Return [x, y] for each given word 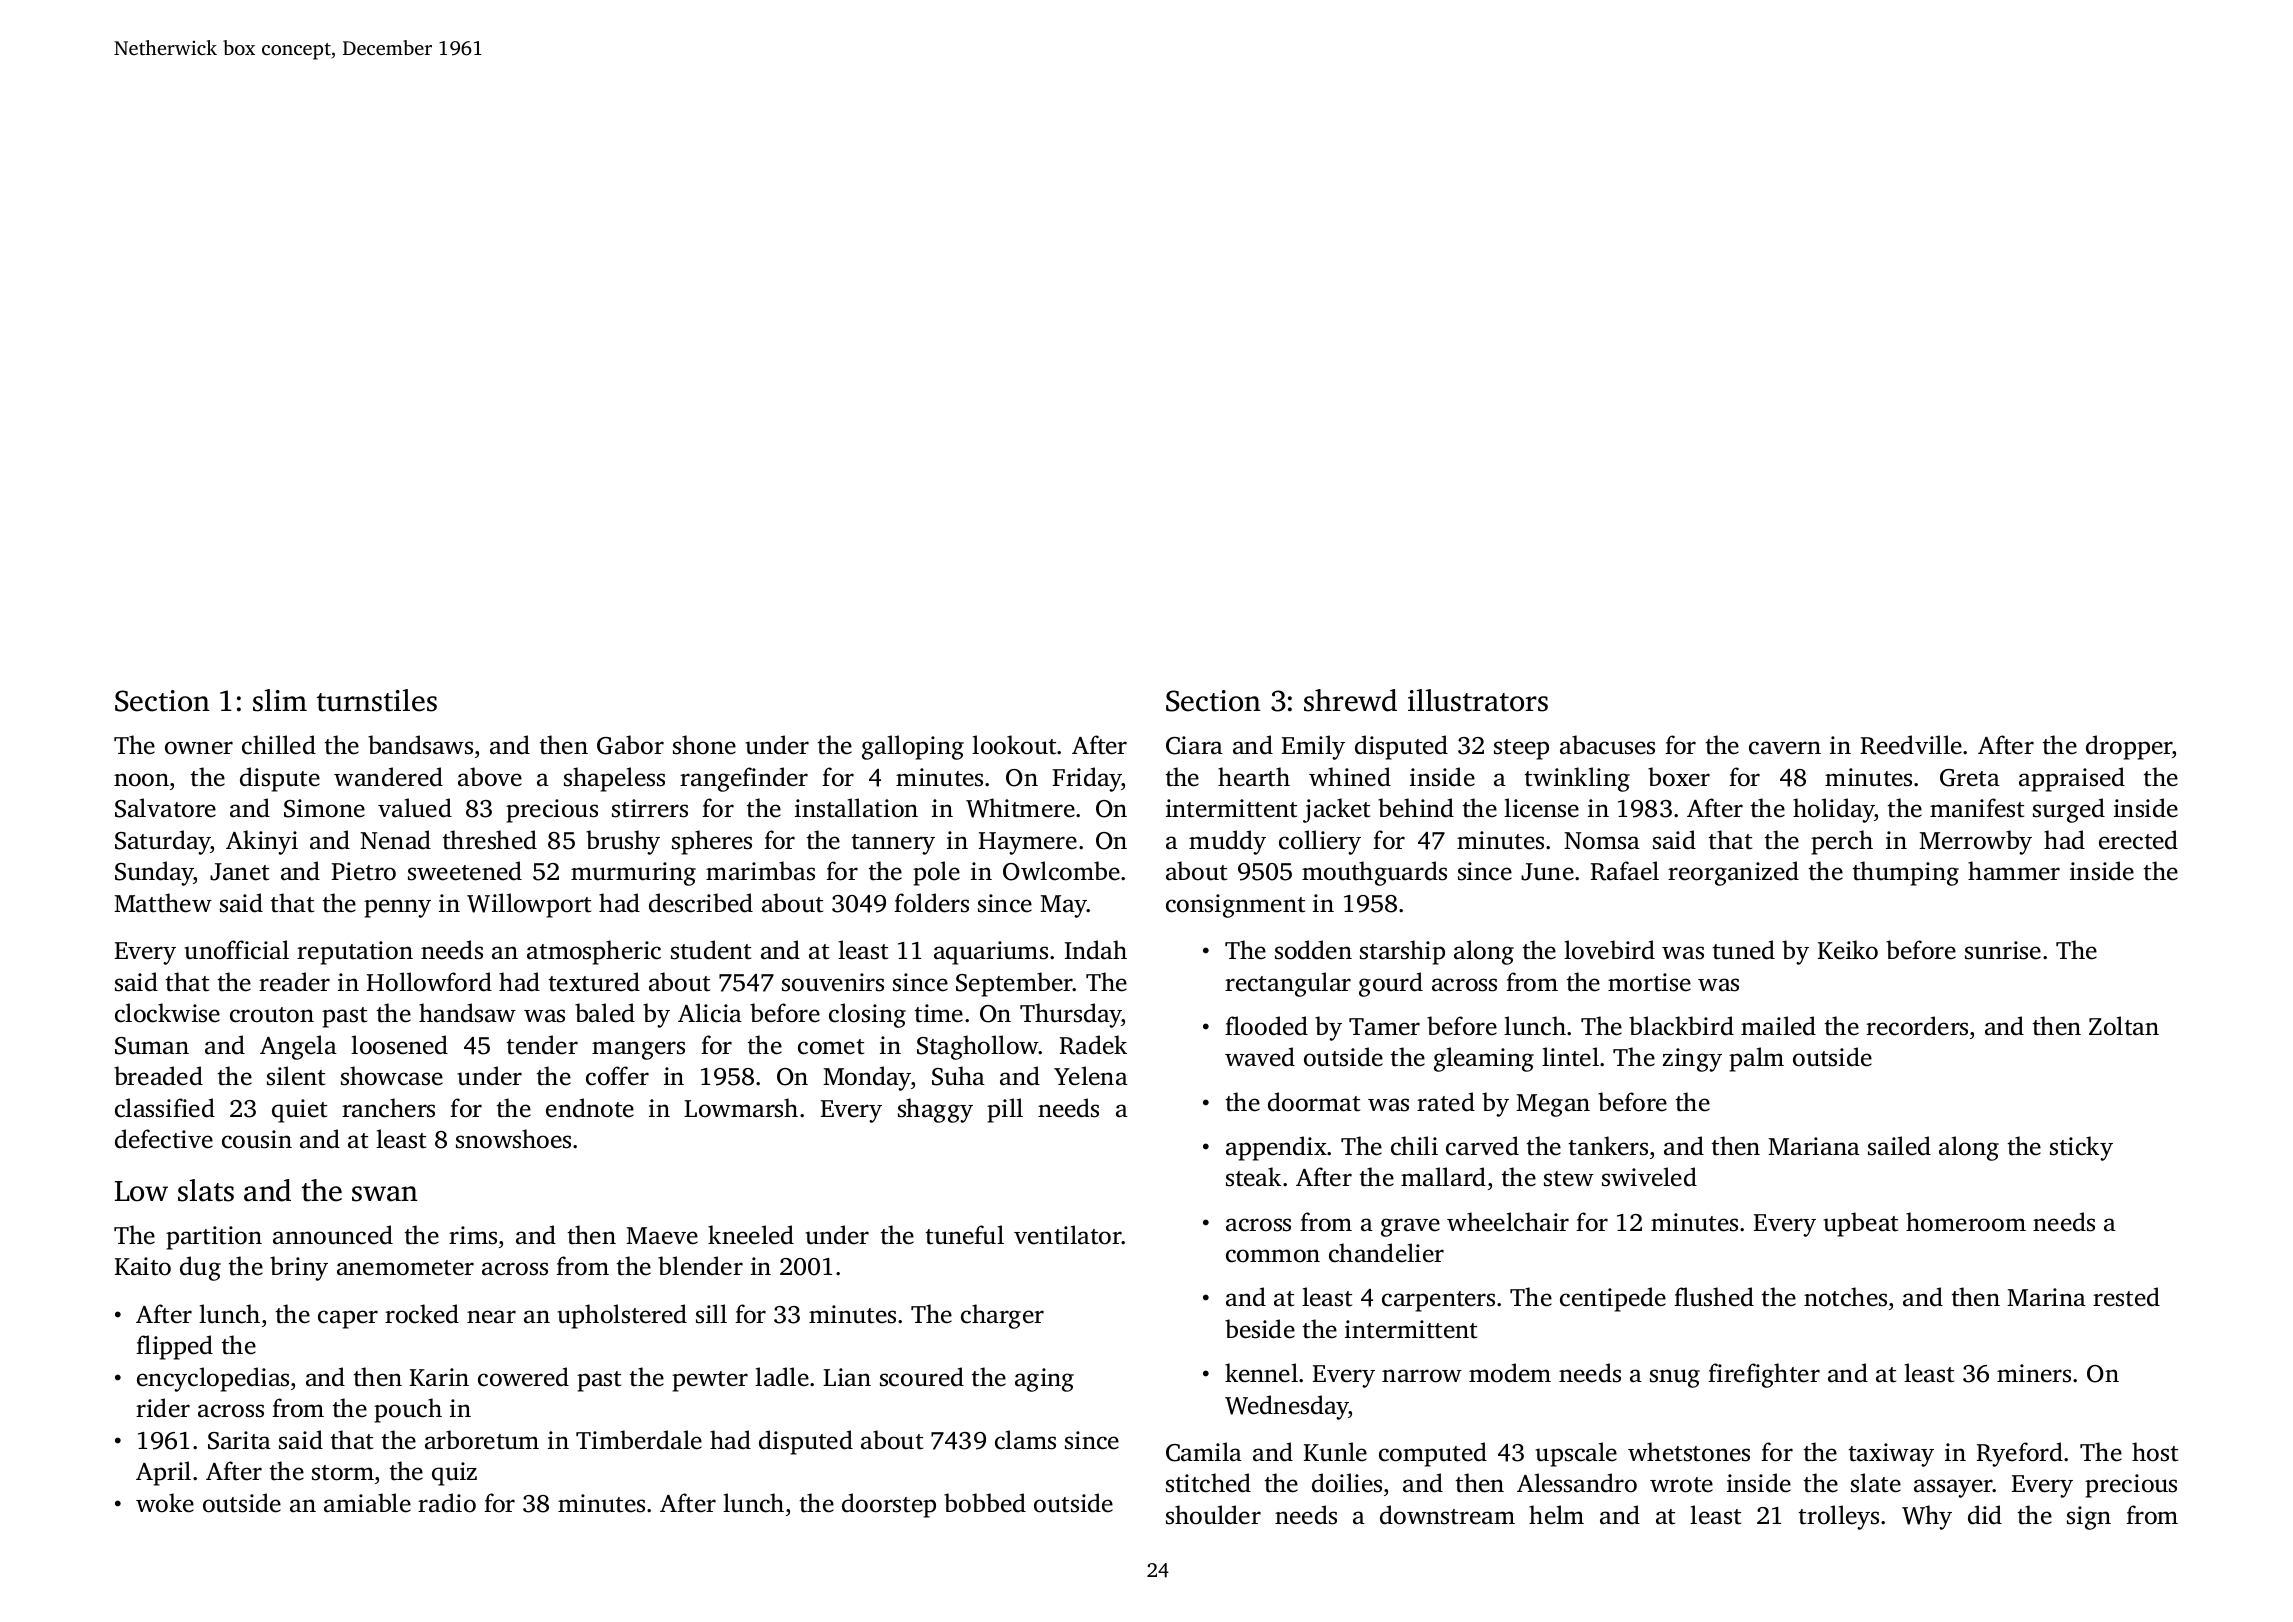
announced [333, 1235]
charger [1002, 1316]
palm [1756, 1059]
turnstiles [377, 700]
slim [280, 700]
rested [2126, 1297]
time [939, 1013]
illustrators [1478, 700]
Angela [298, 1047]
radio [447, 1503]
